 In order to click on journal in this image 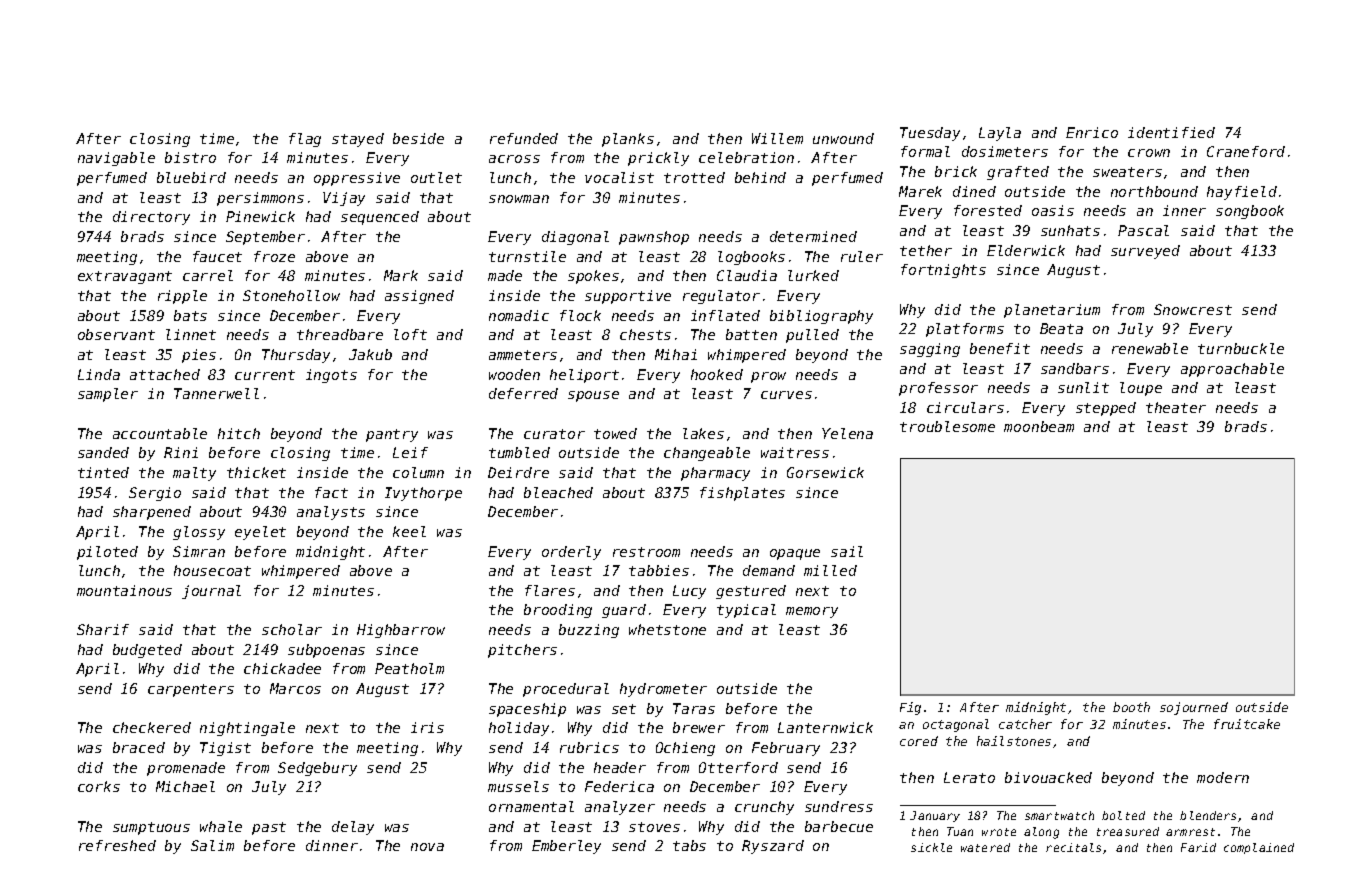, I will do `click(211, 592)`.
